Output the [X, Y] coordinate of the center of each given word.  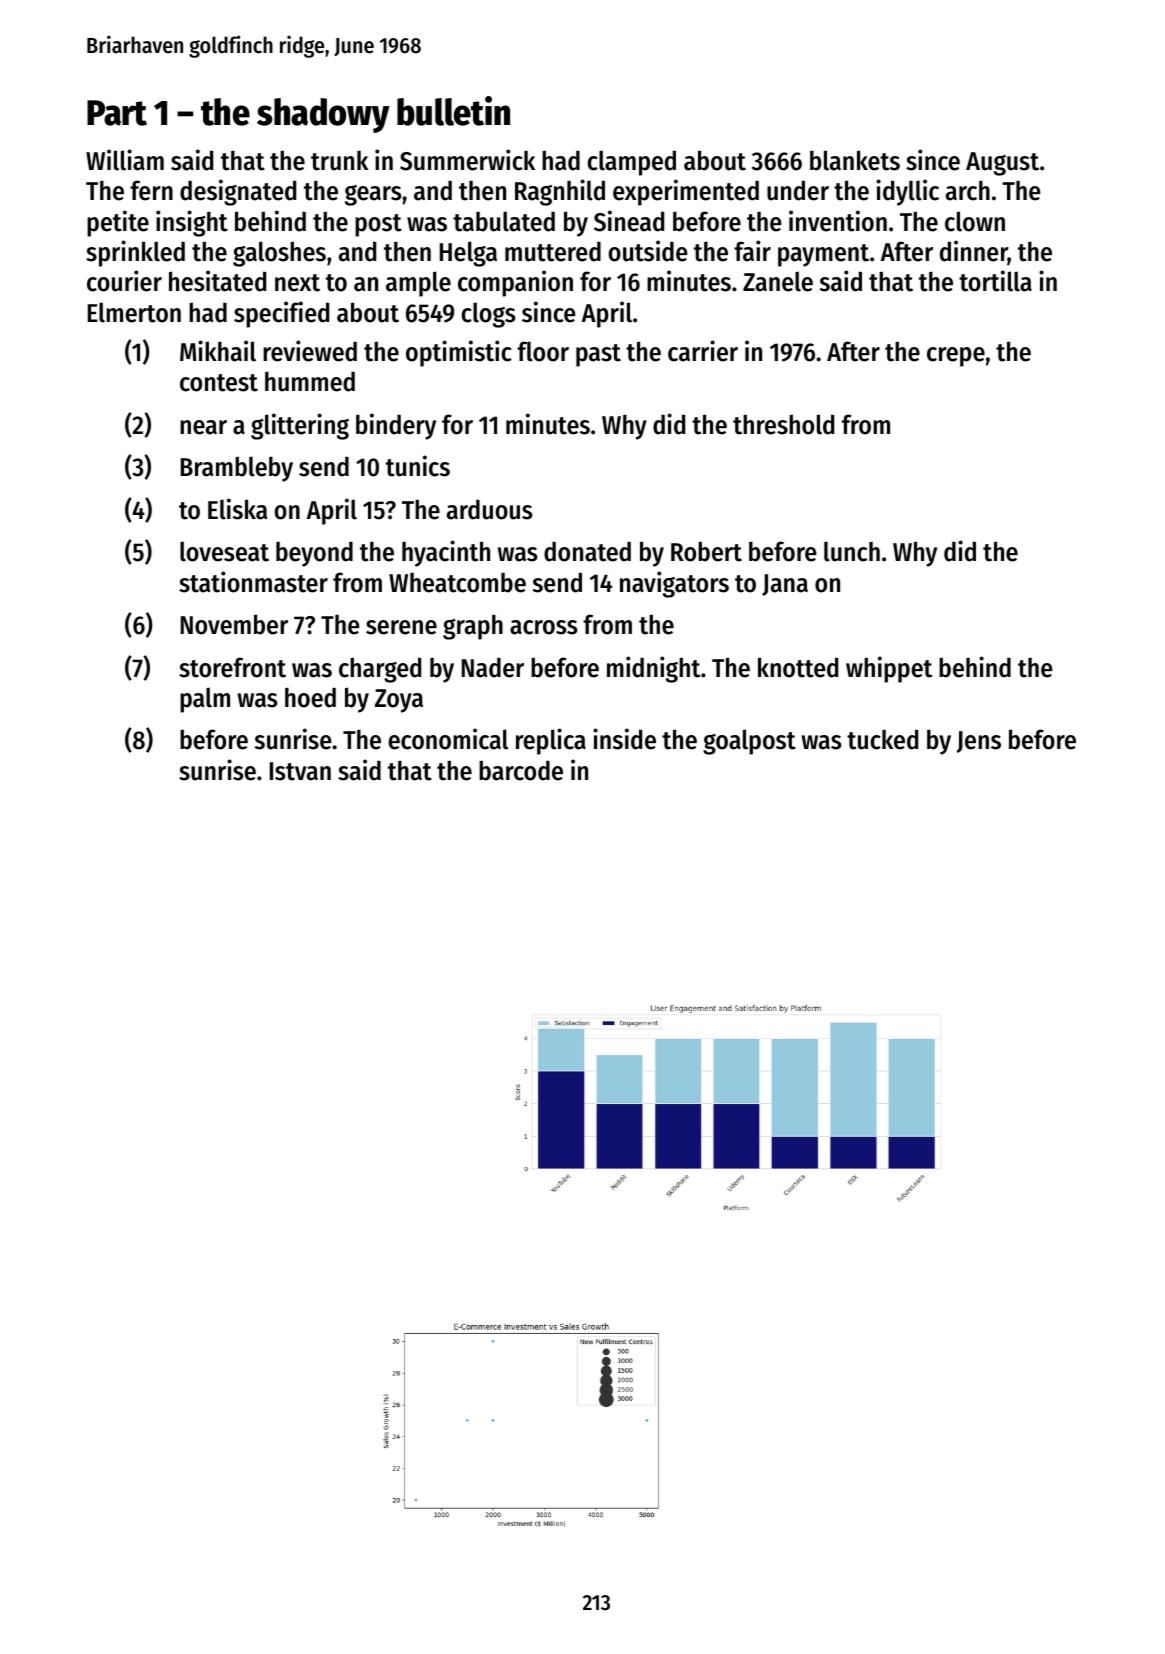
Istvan [300, 771]
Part [117, 113]
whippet [889, 669]
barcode [521, 770]
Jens [979, 742]
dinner [974, 252]
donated [587, 551]
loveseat [224, 551]
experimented [686, 192]
